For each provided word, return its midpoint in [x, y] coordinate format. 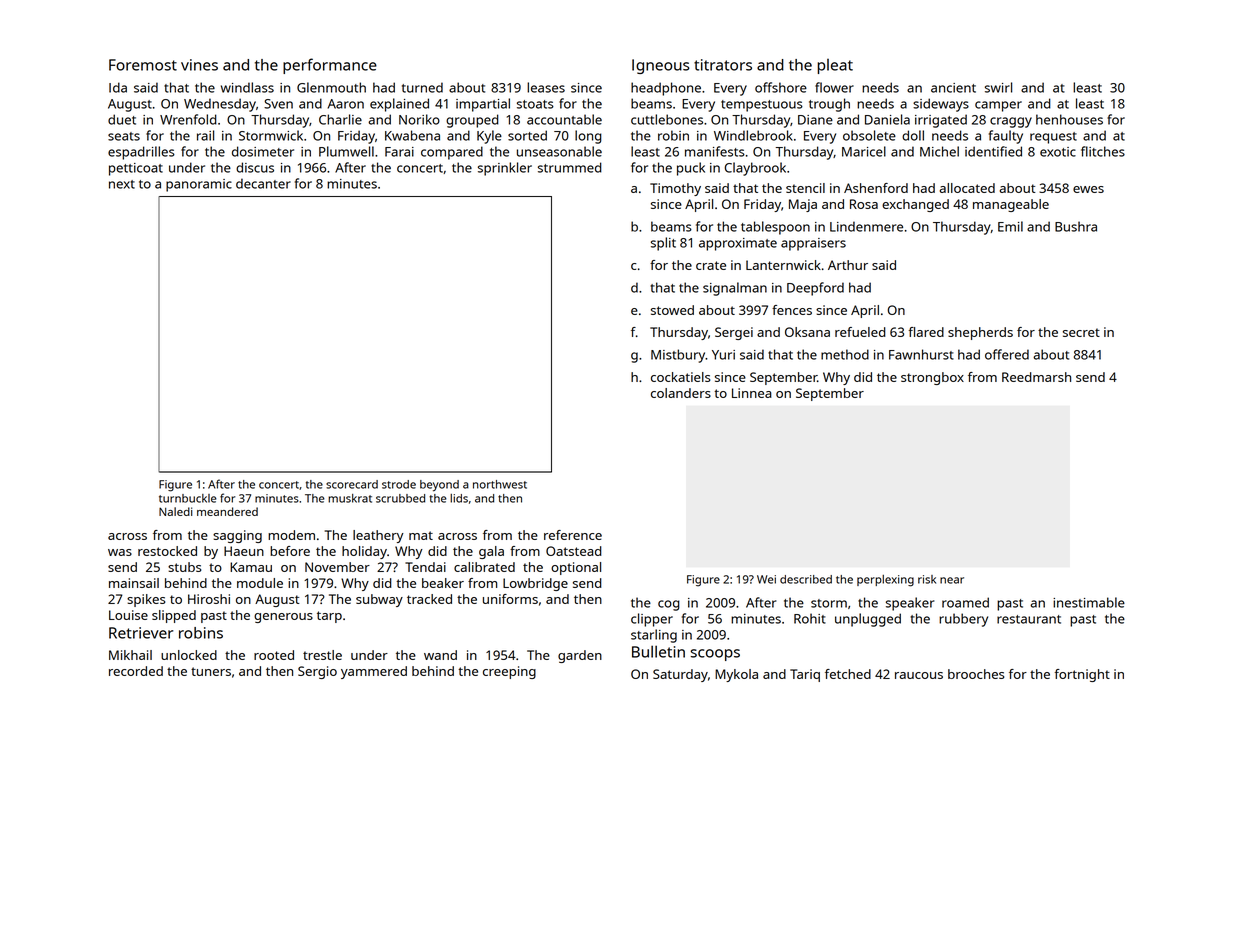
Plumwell [346, 151]
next [122, 184]
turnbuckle [188, 498]
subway [379, 600]
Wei [766, 579]
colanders [681, 393]
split [663, 244]
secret [1081, 332]
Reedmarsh [1036, 377]
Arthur [848, 265]
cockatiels [680, 377]
